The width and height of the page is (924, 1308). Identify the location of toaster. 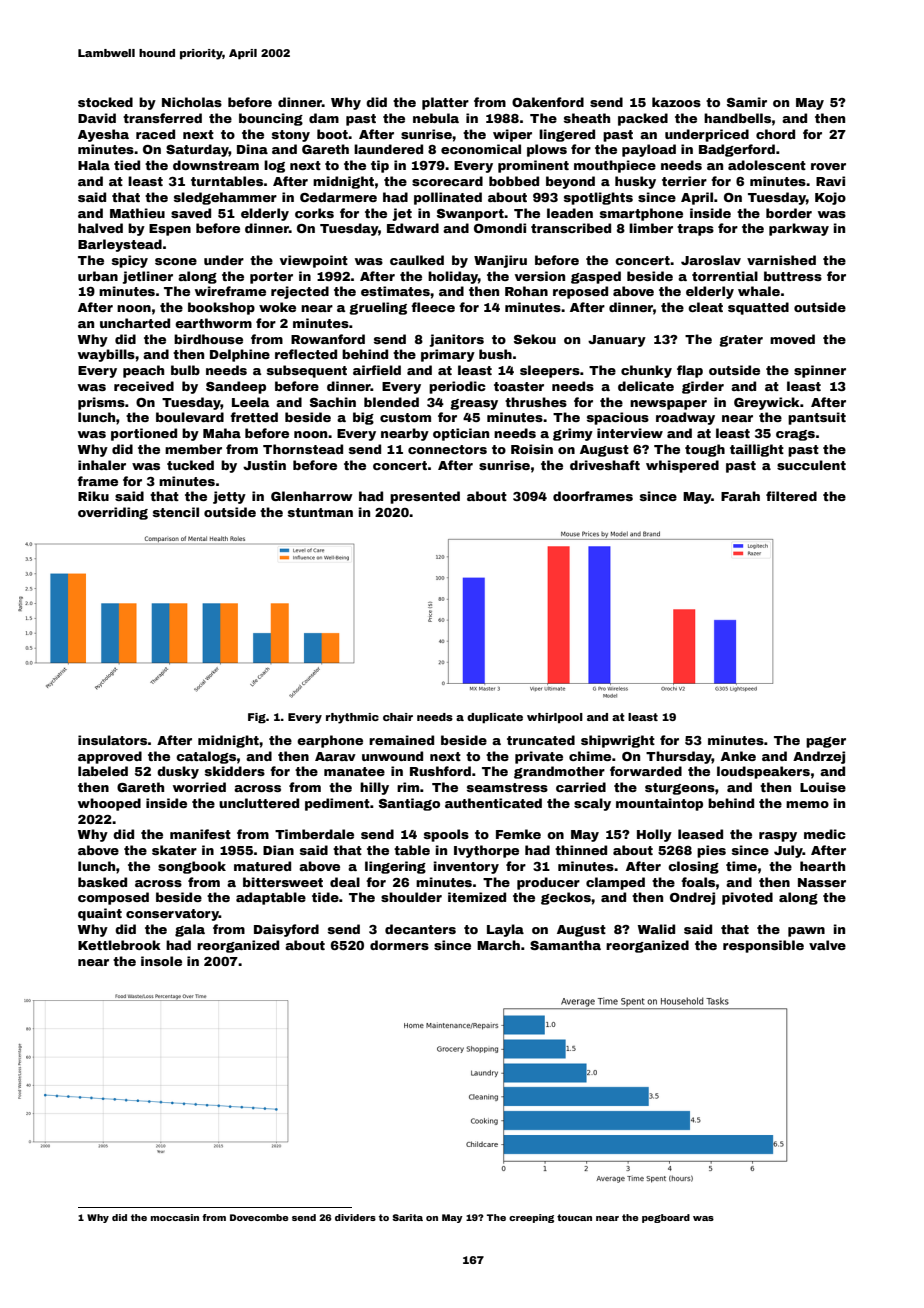
(519, 386).
